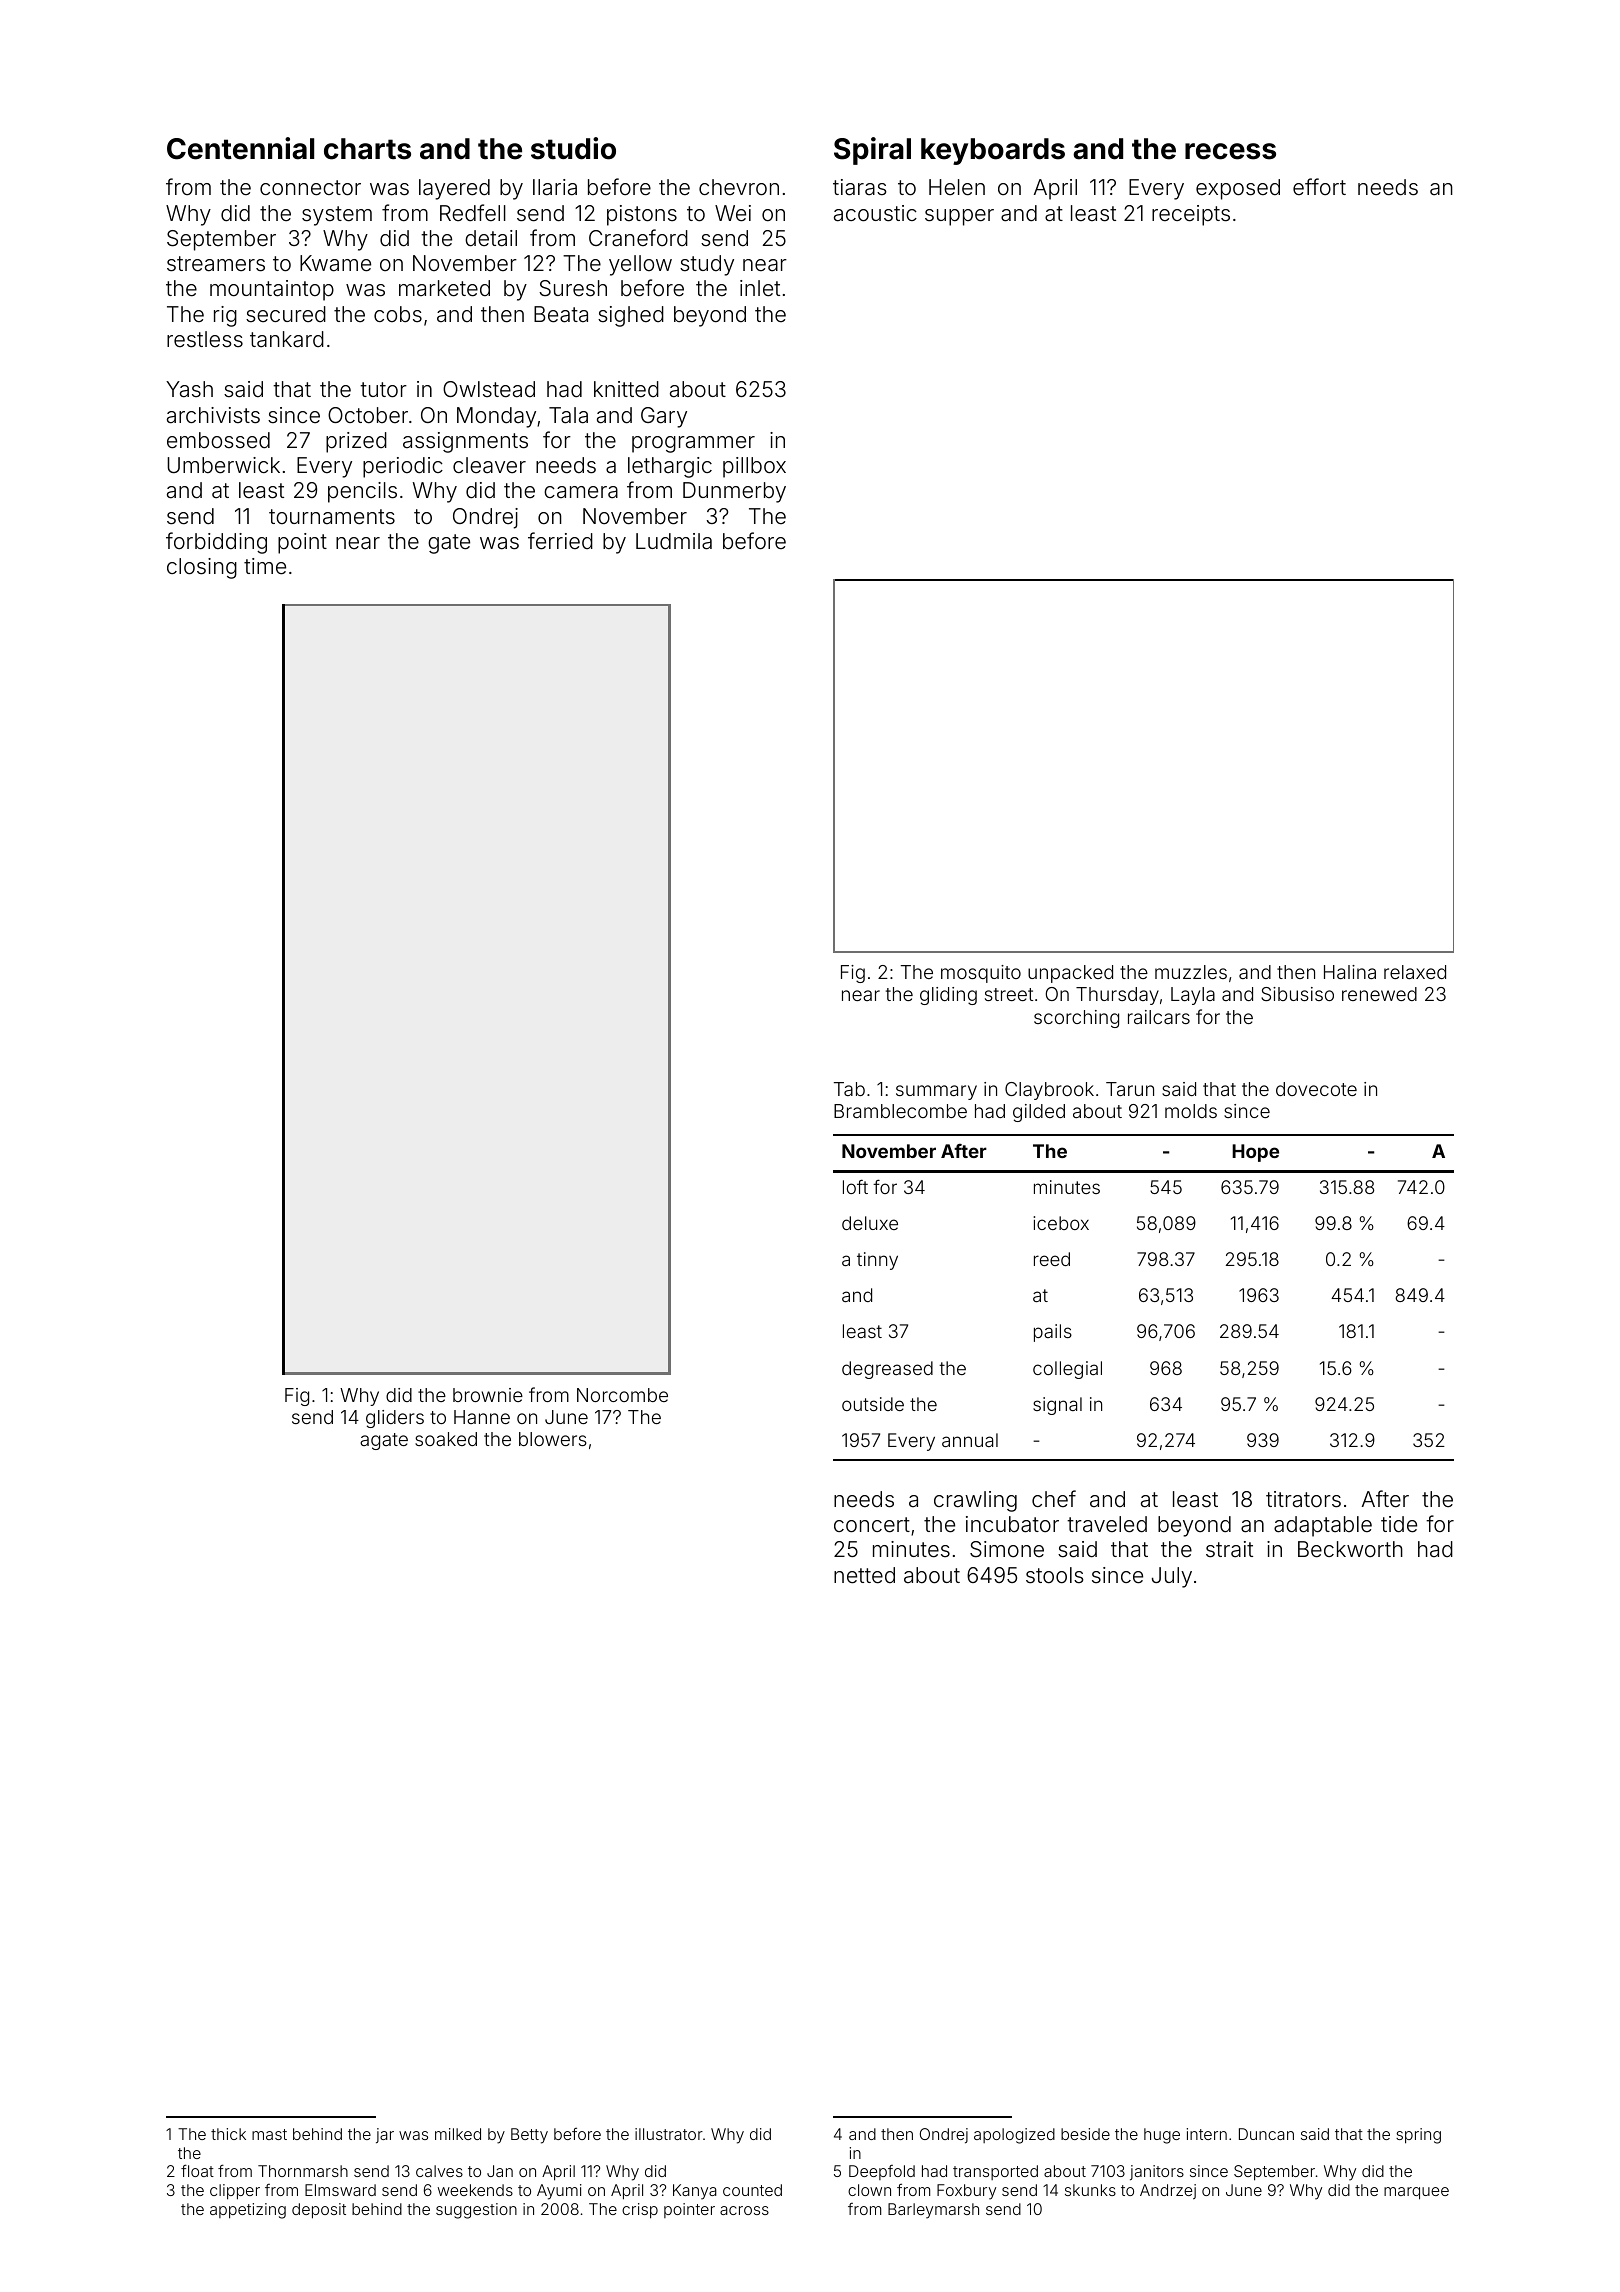 This screenshot has height=2292, width=1620. What do you see at coordinates (367, 149) in the screenshot?
I see `charts` at bounding box center [367, 149].
